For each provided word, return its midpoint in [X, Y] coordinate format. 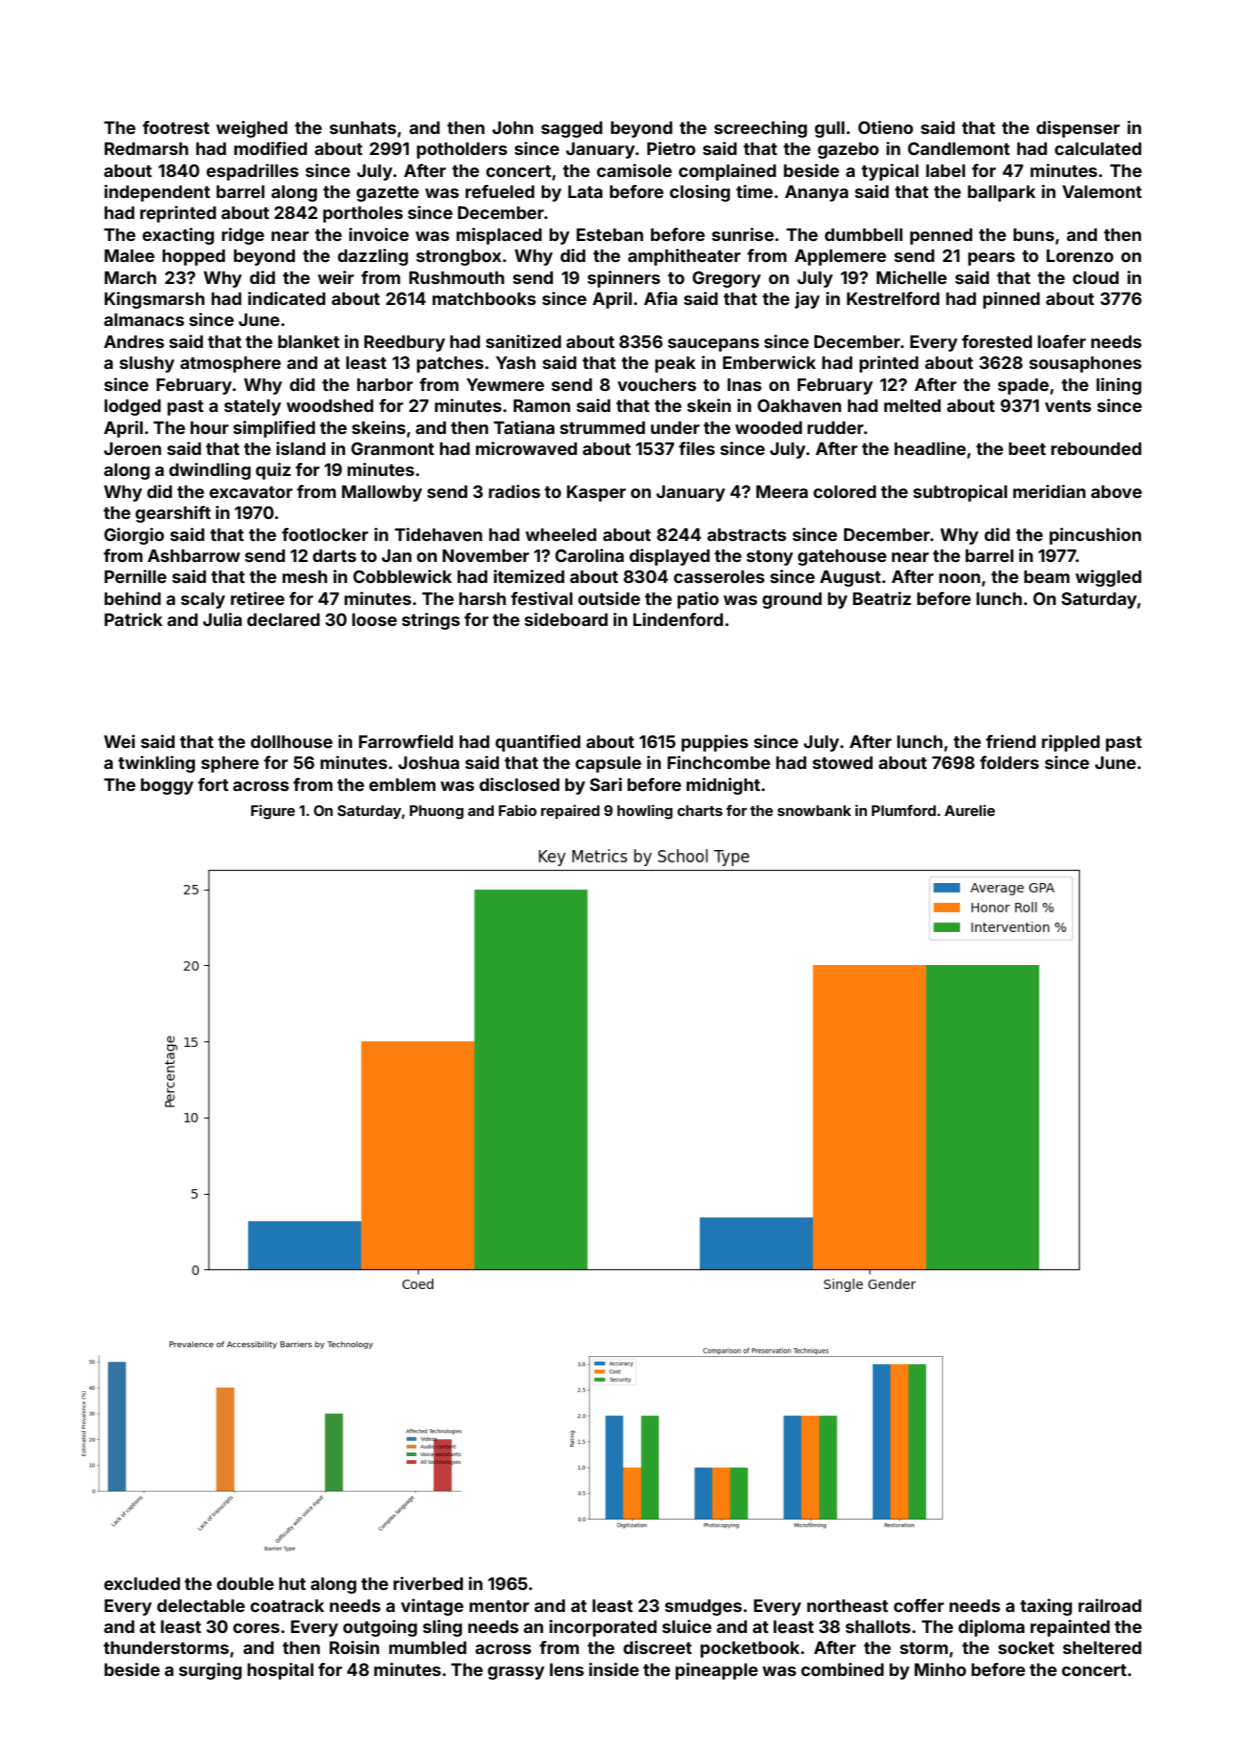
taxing [1046, 1607]
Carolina [589, 555]
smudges [703, 1607]
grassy [516, 1673]
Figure [273, 812]
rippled [1071, 743]
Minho [940, 1669]
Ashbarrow [194, 555]
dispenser [1078, 129]
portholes [363, 214]
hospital [280, 1671]
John [512, 127]
